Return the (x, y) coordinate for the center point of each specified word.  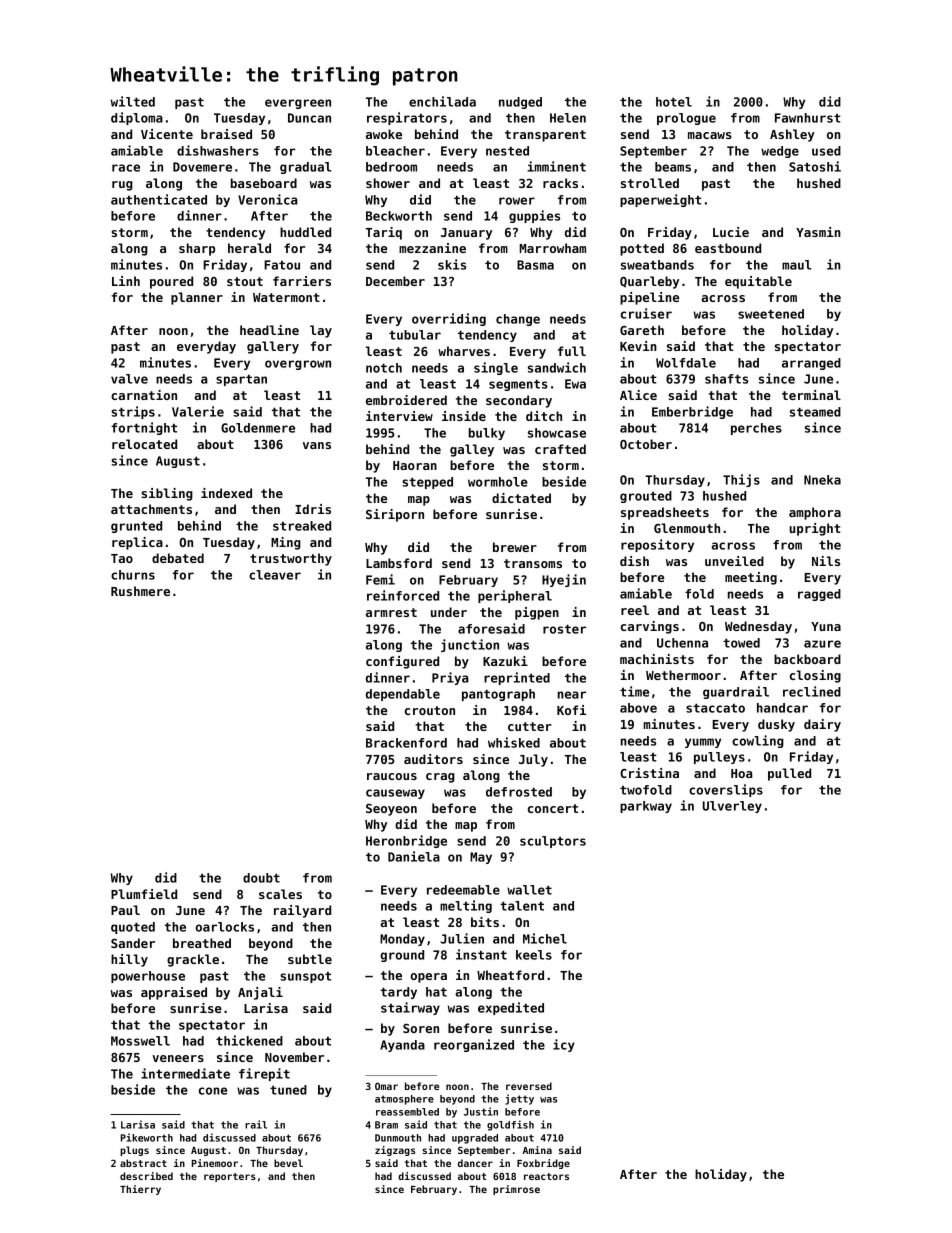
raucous (392, 776)
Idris (313, 509)
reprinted (517, 678)
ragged (819, 595)
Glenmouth (687, 528)
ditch (544, 416)
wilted (133, 101)
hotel (674, 102)
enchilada (442, 101)
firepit (264, 1074)
